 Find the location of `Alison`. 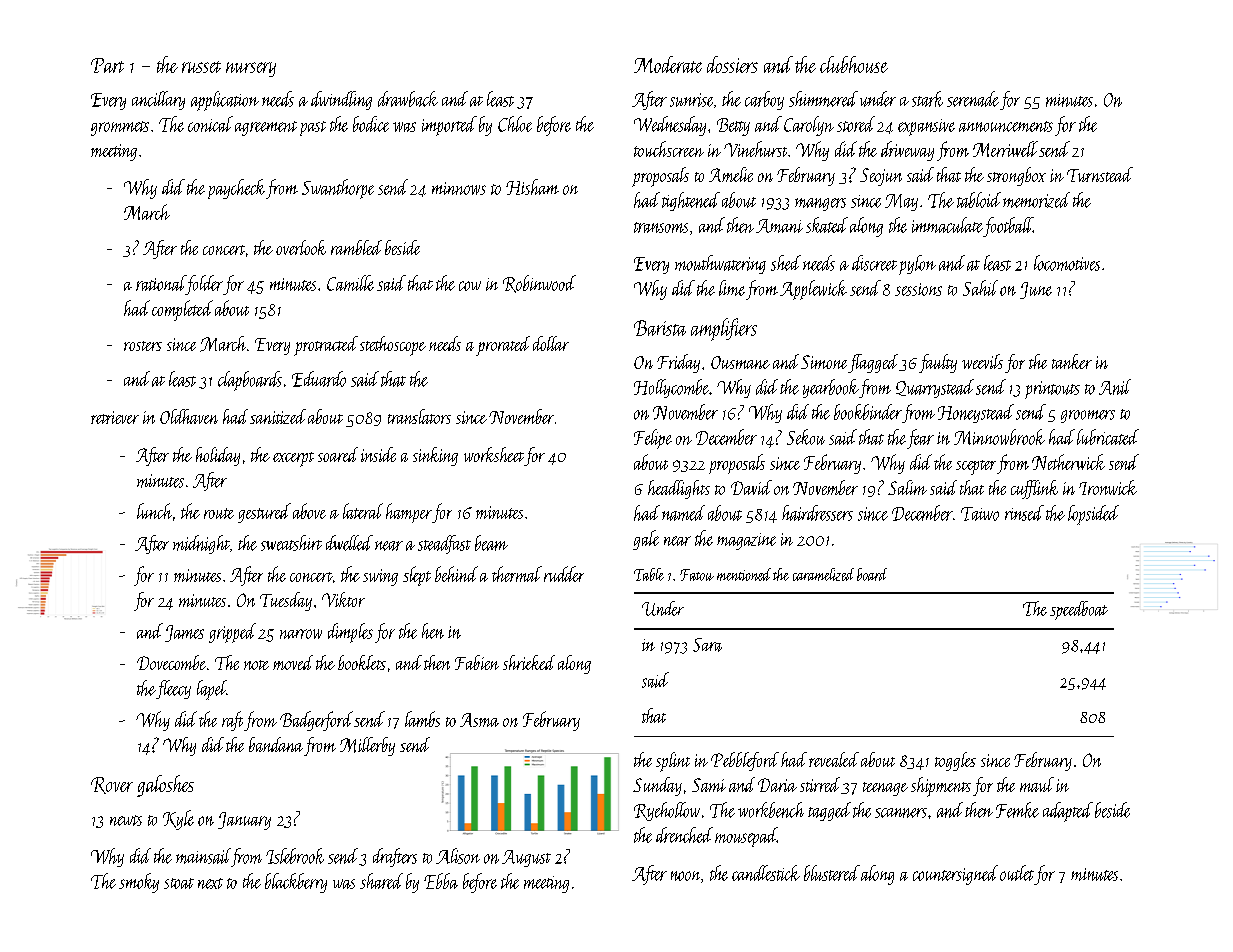

Alison is located at coordinates (458, 856).
